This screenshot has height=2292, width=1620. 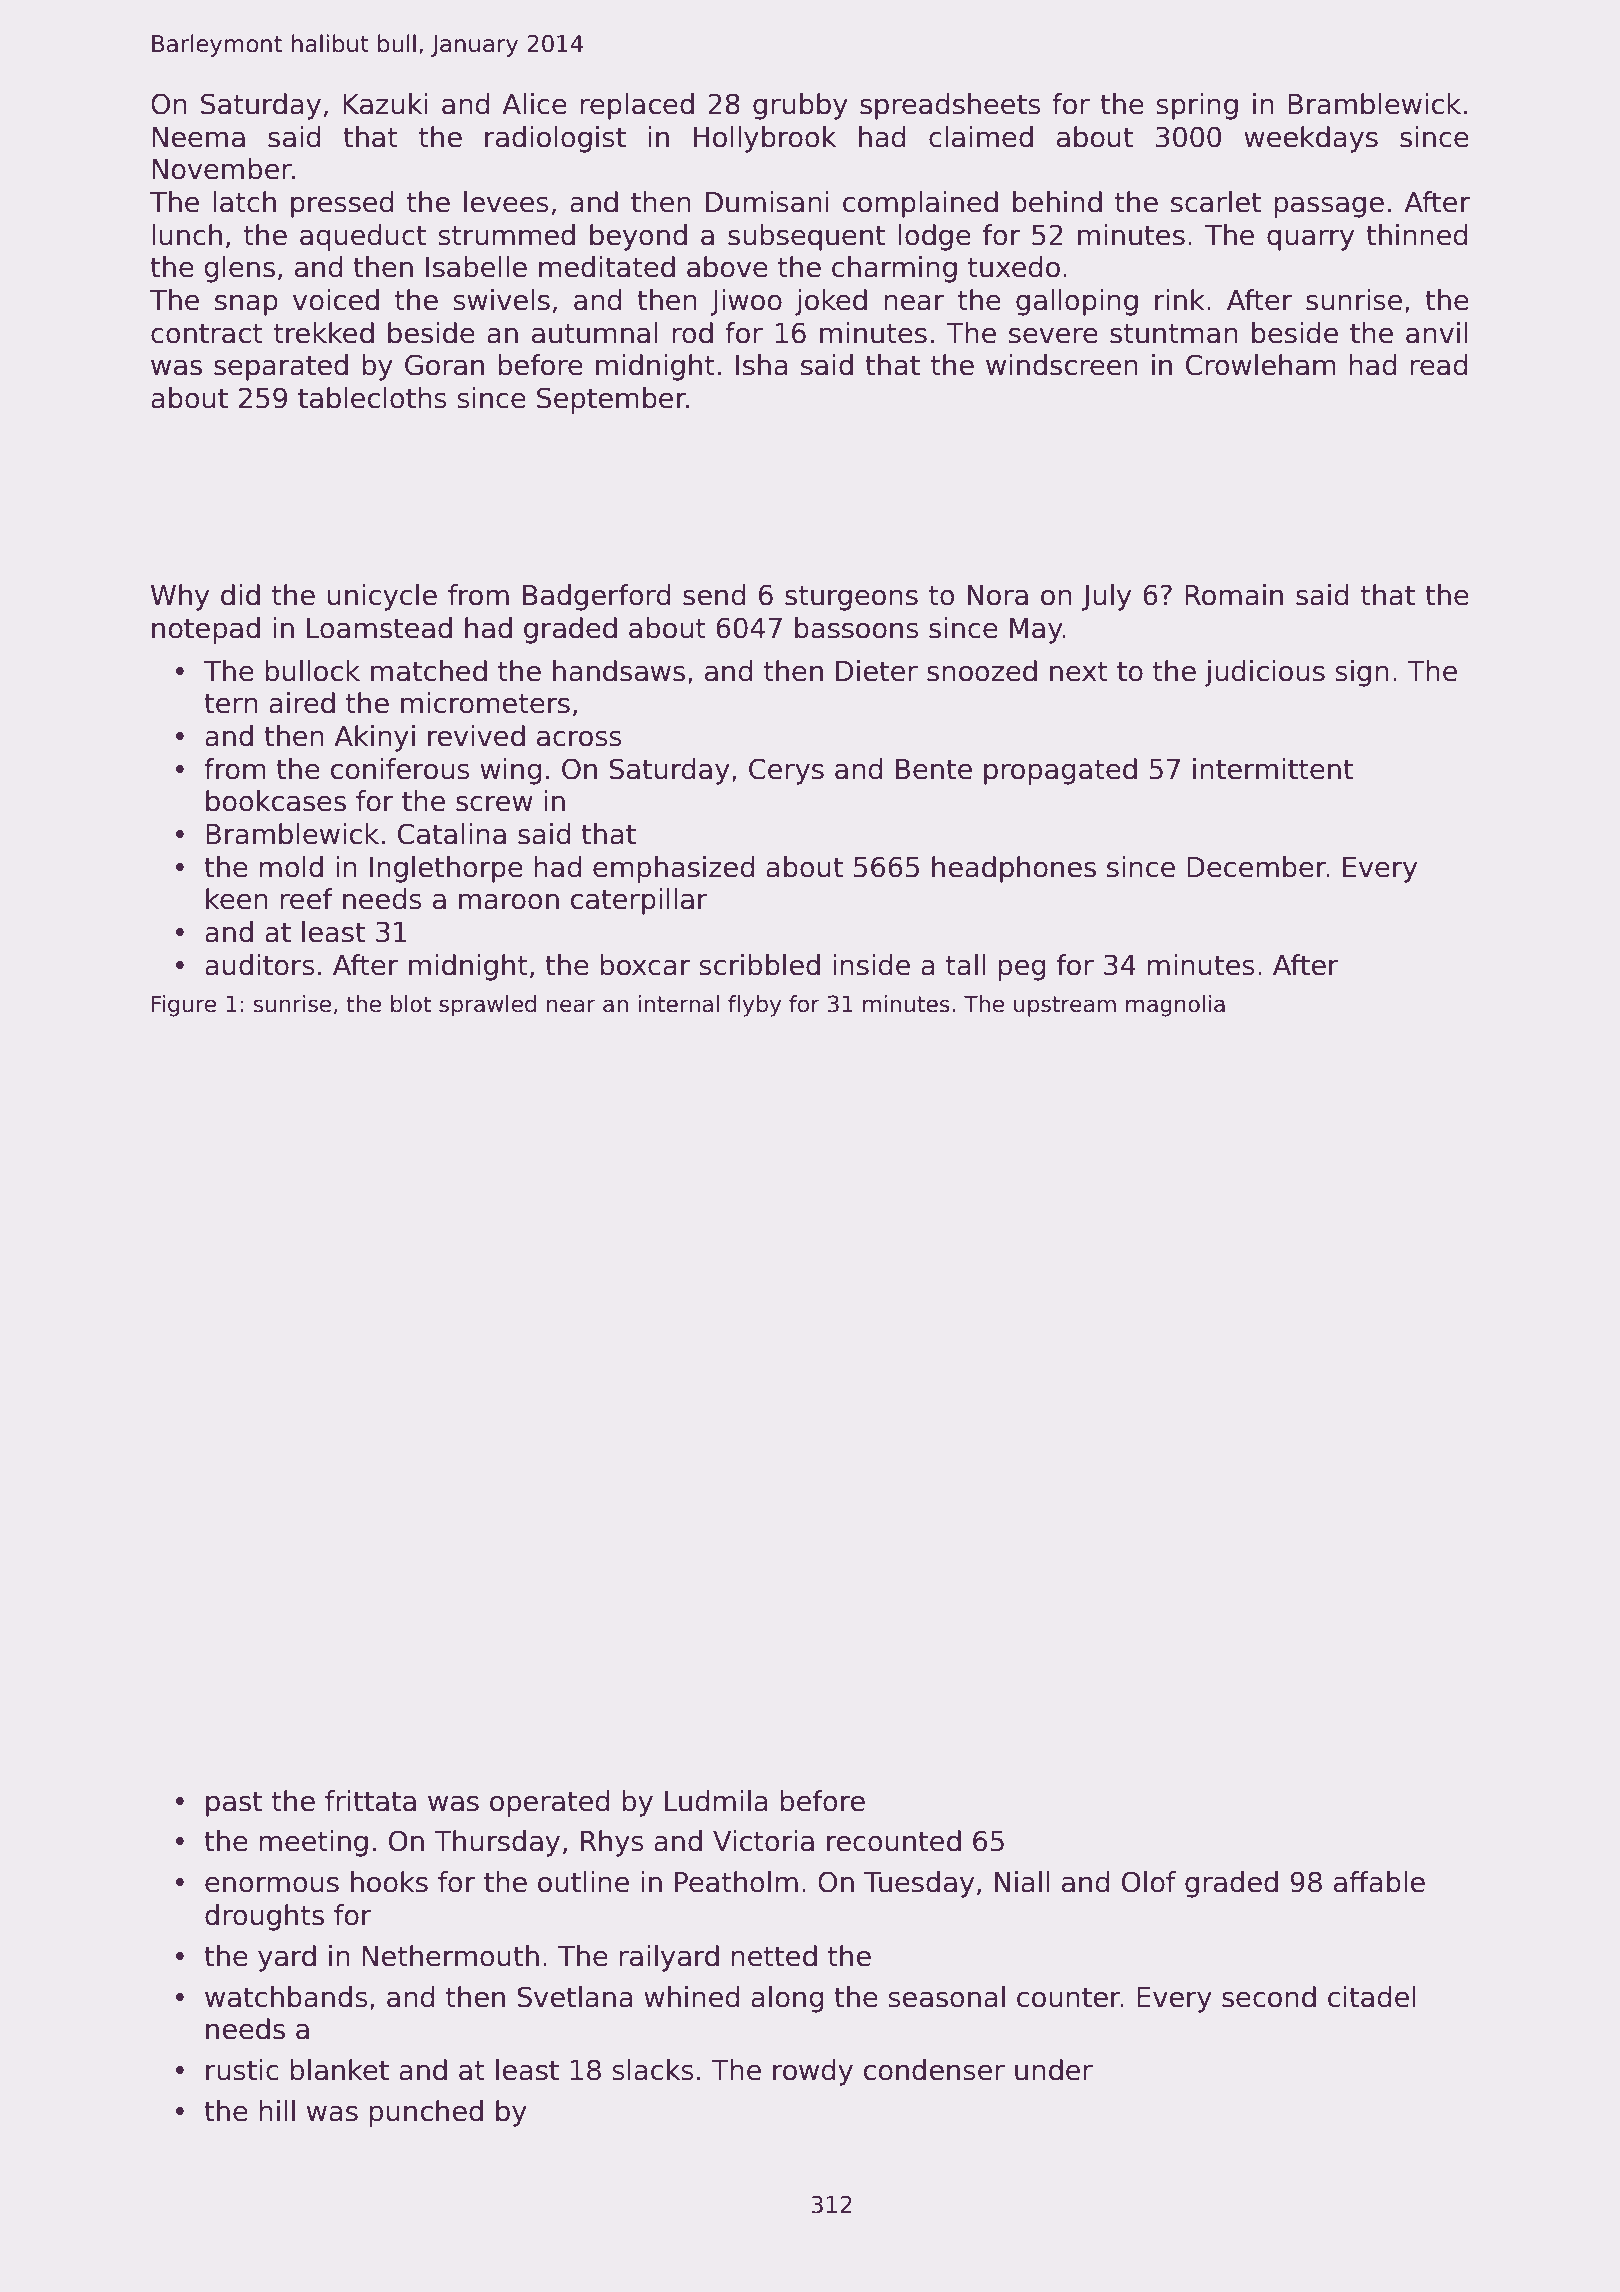 What do you see at coordinates (755, 1006) in the screenshot?
I see `flyby` at bounding box center [755, 1006].
